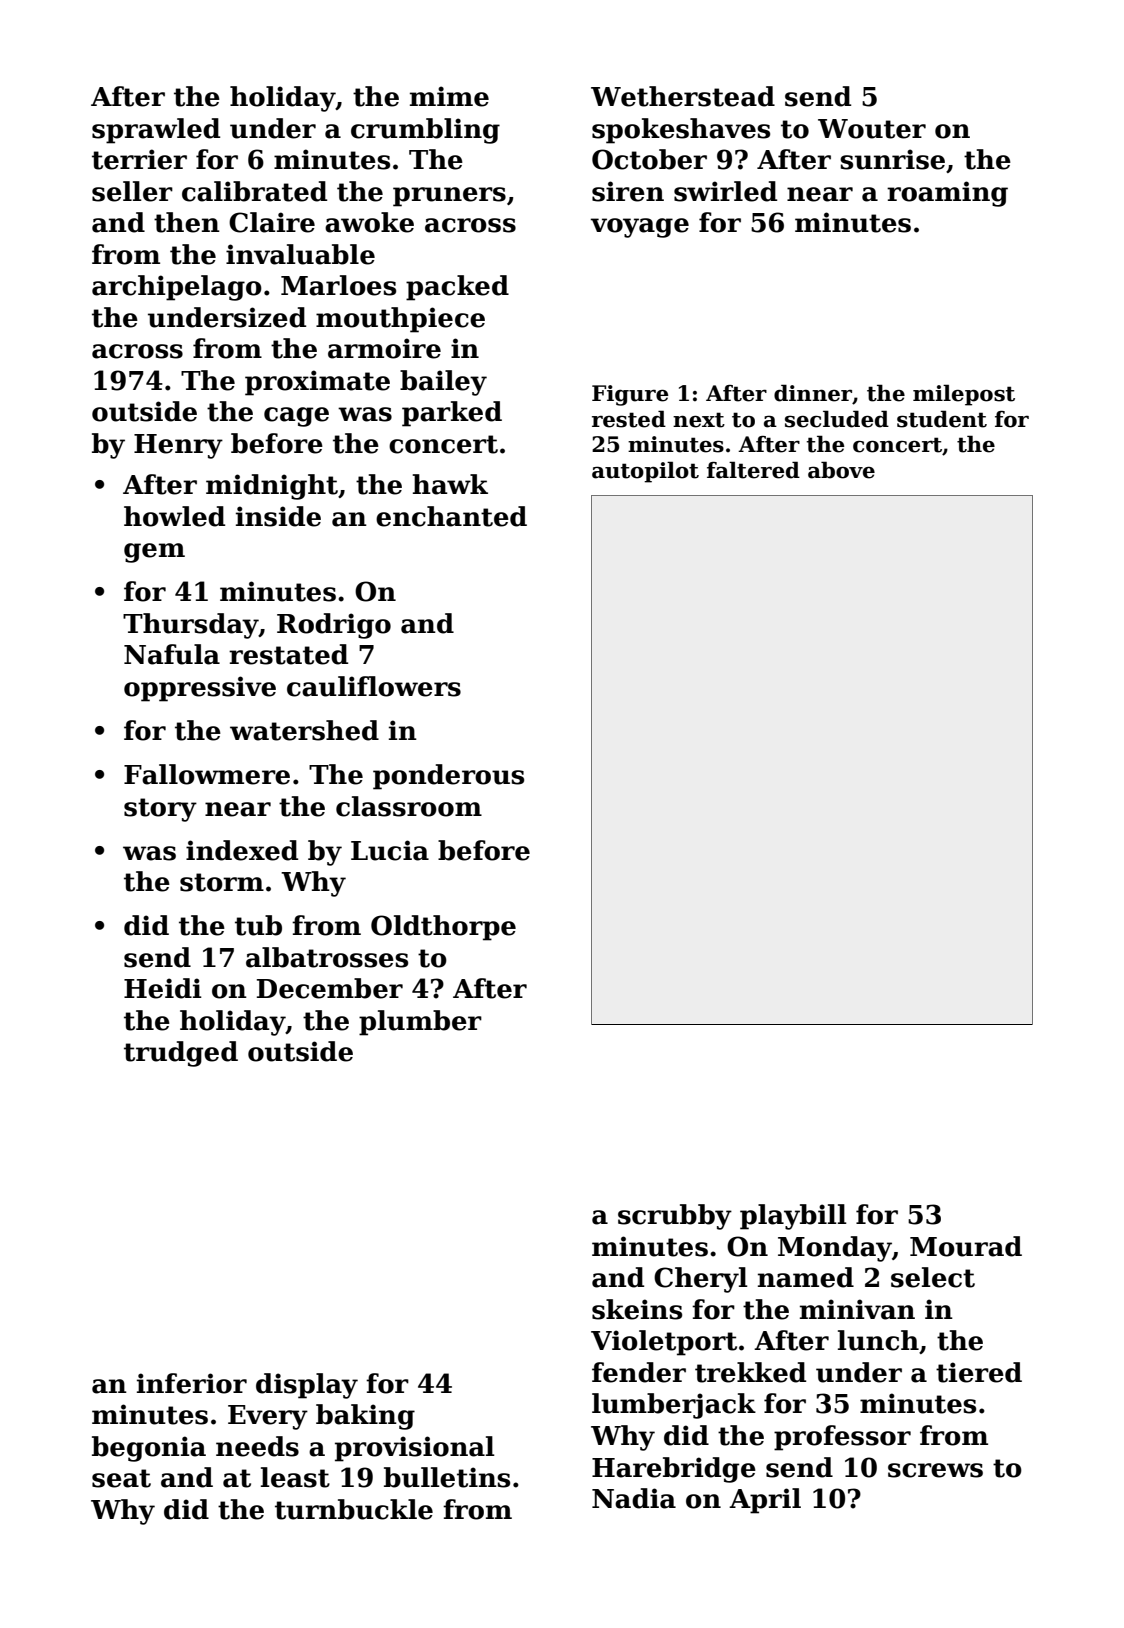  I want to click on enchanted, so click(451, 516).
